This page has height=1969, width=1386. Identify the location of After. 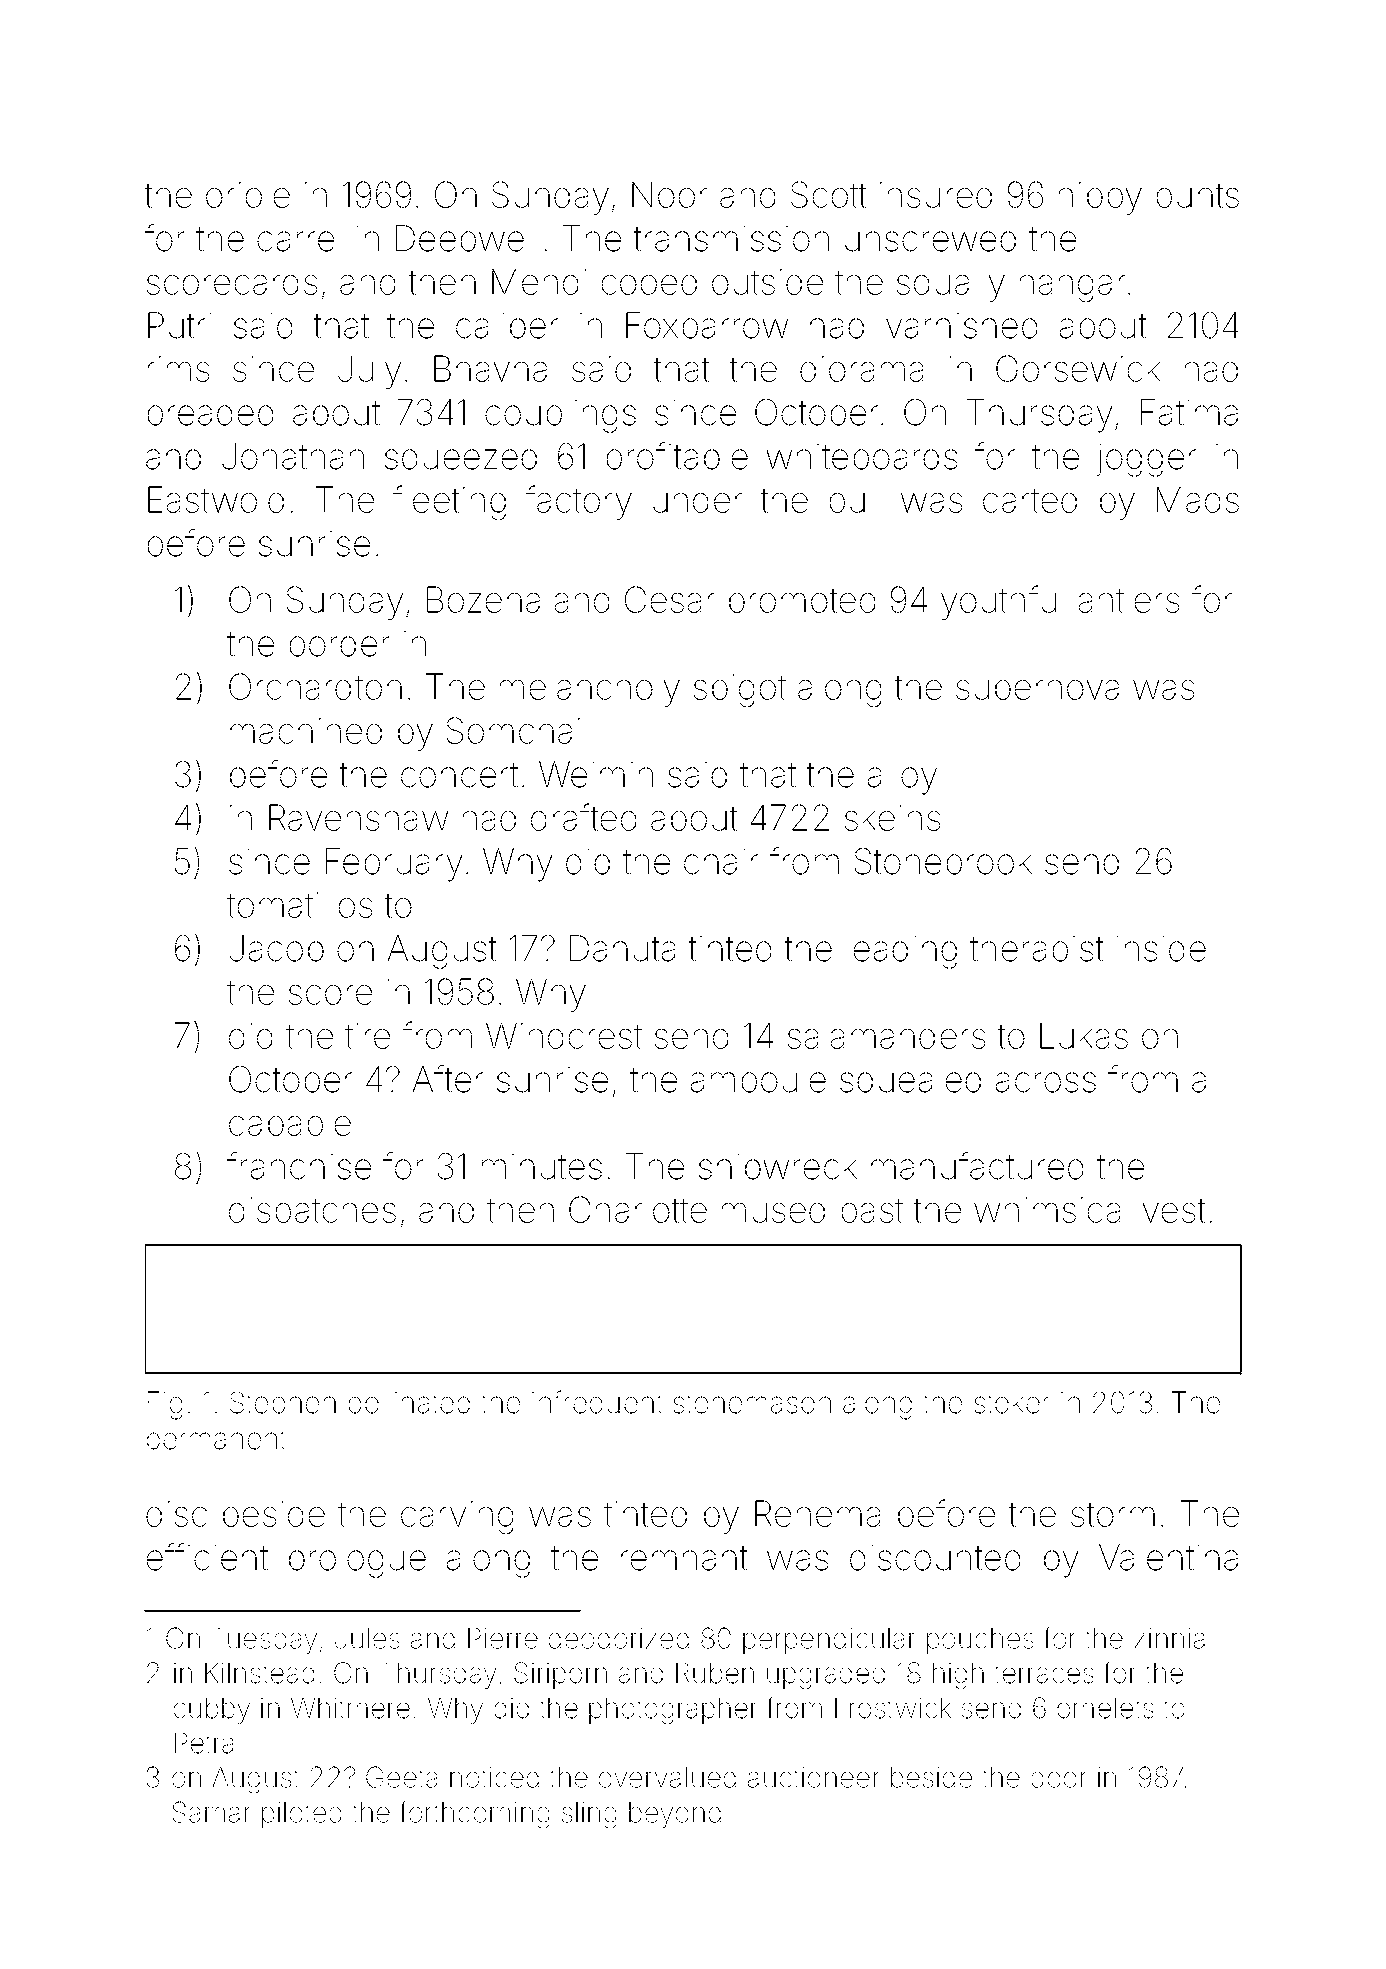
(447, 1079).
